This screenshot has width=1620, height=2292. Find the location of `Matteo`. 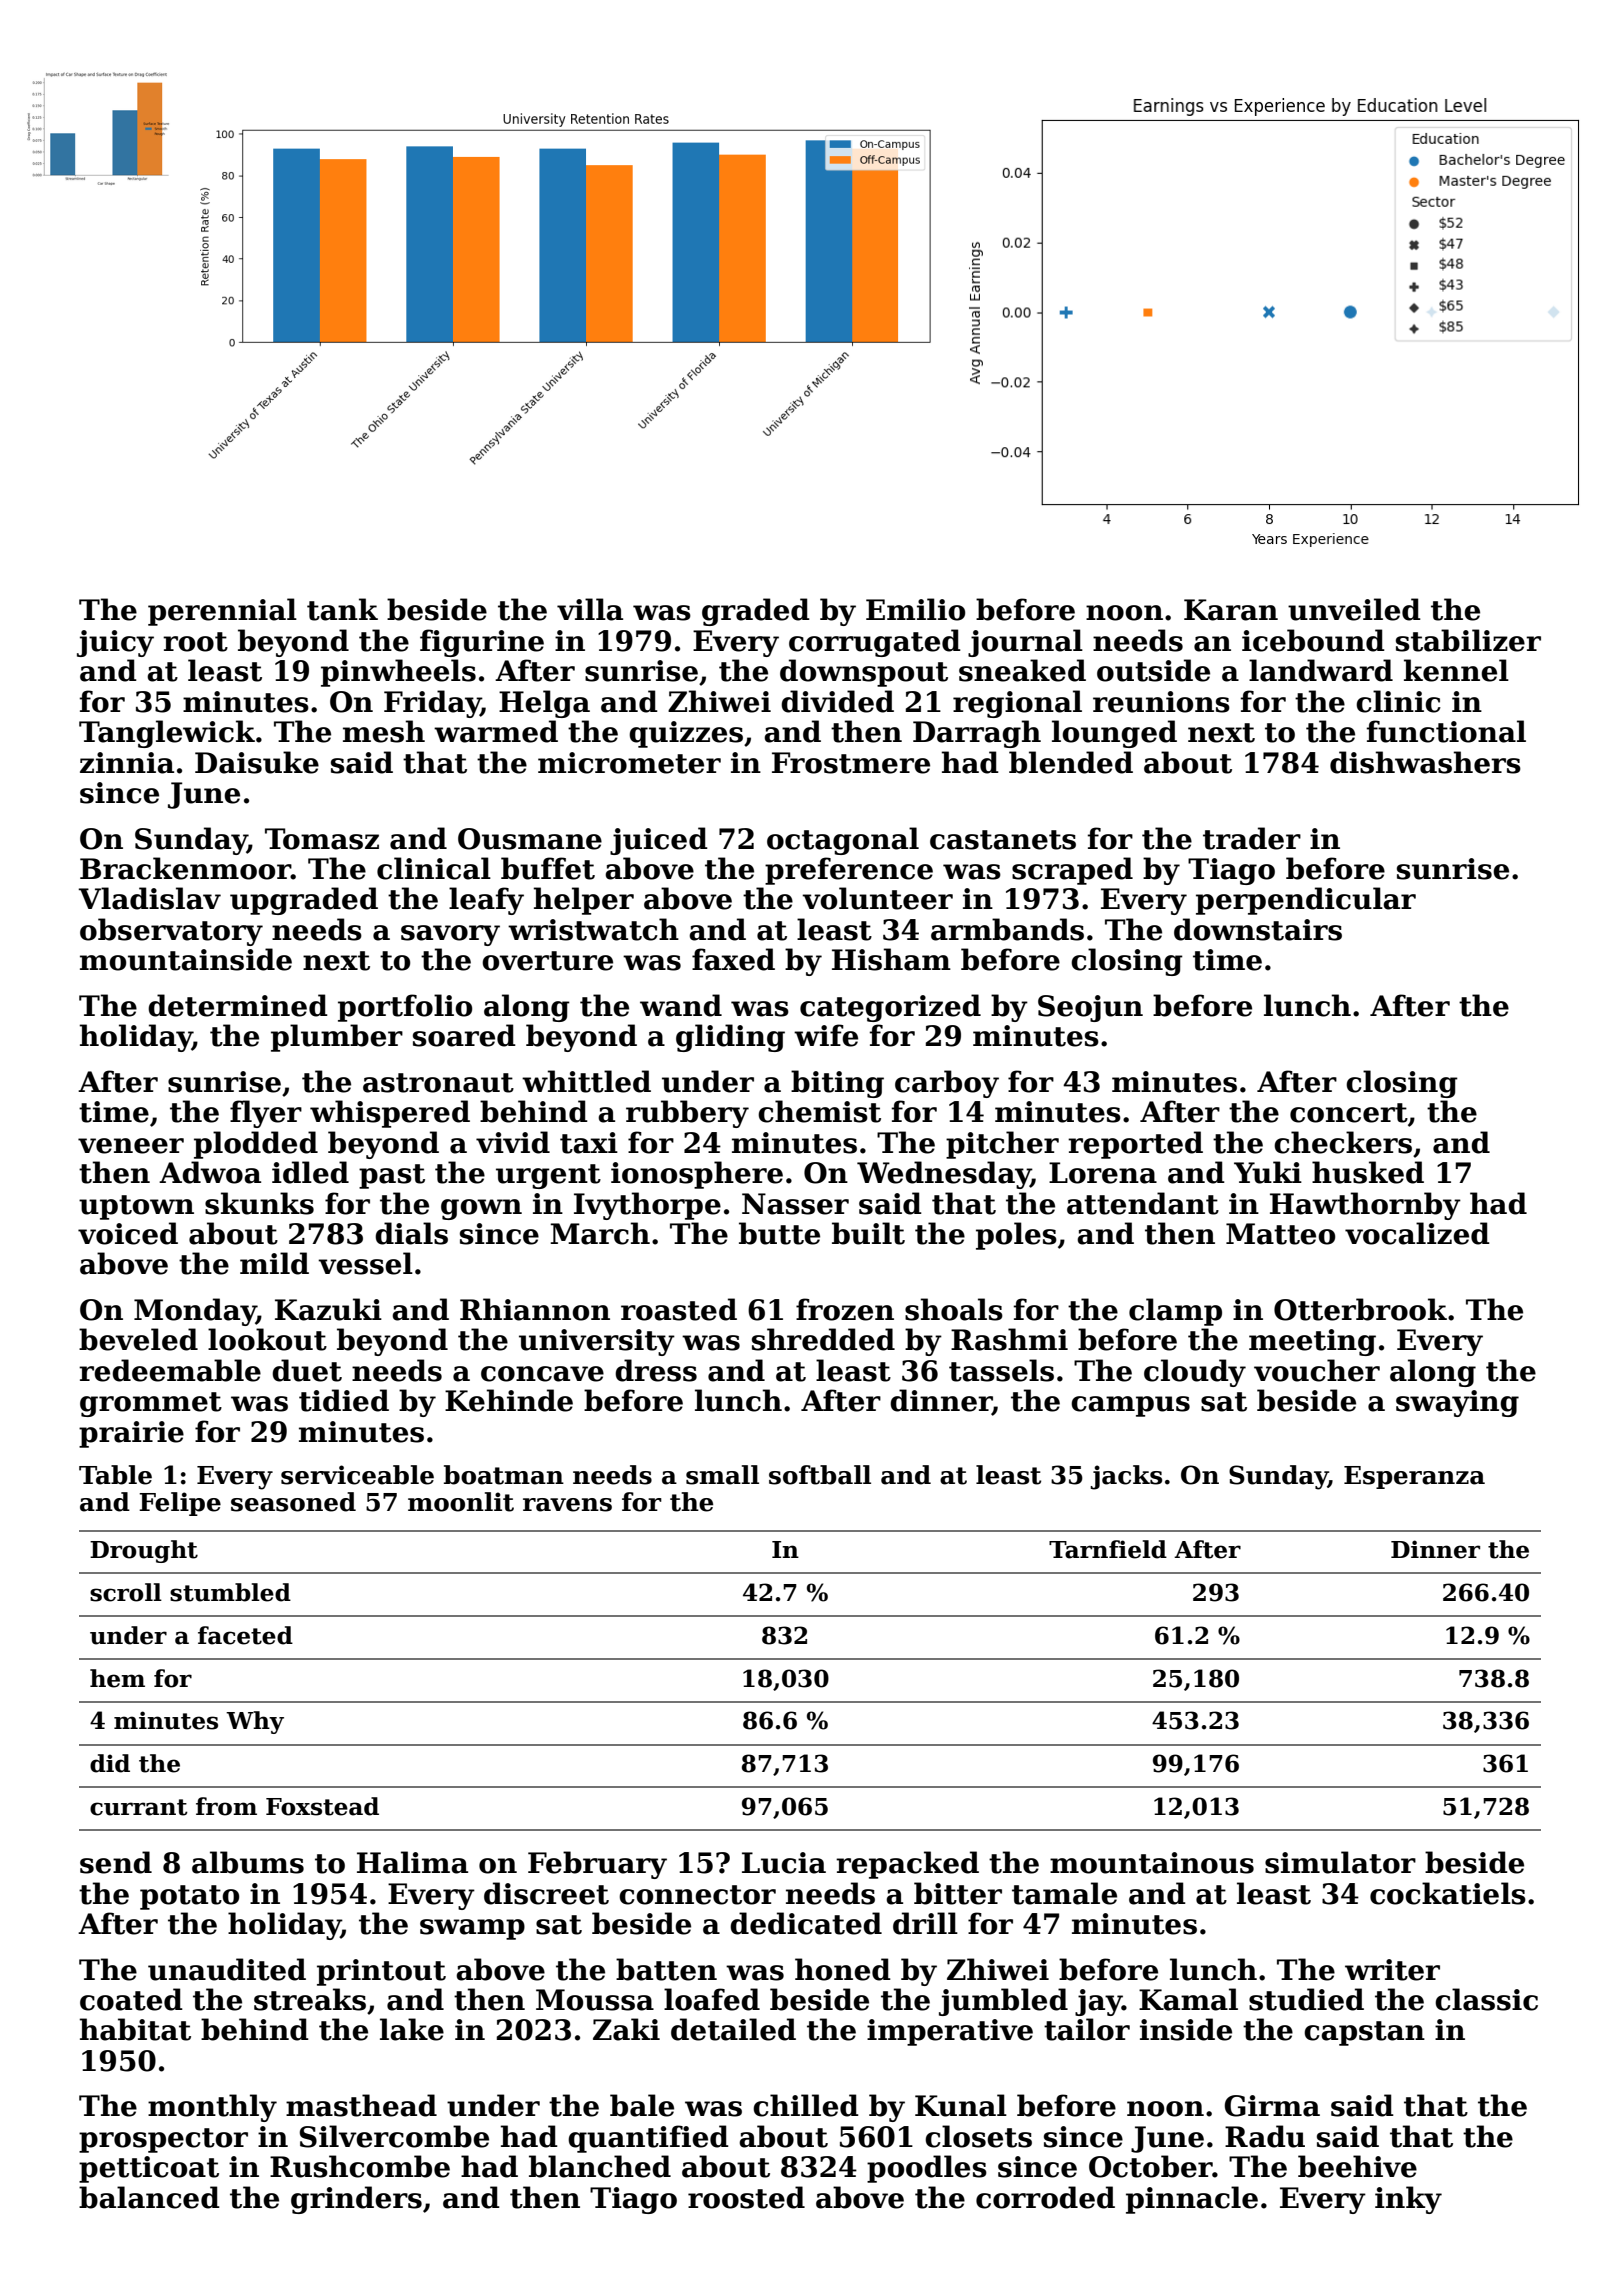

Matteo is located at coordinates (1280, 1234).
